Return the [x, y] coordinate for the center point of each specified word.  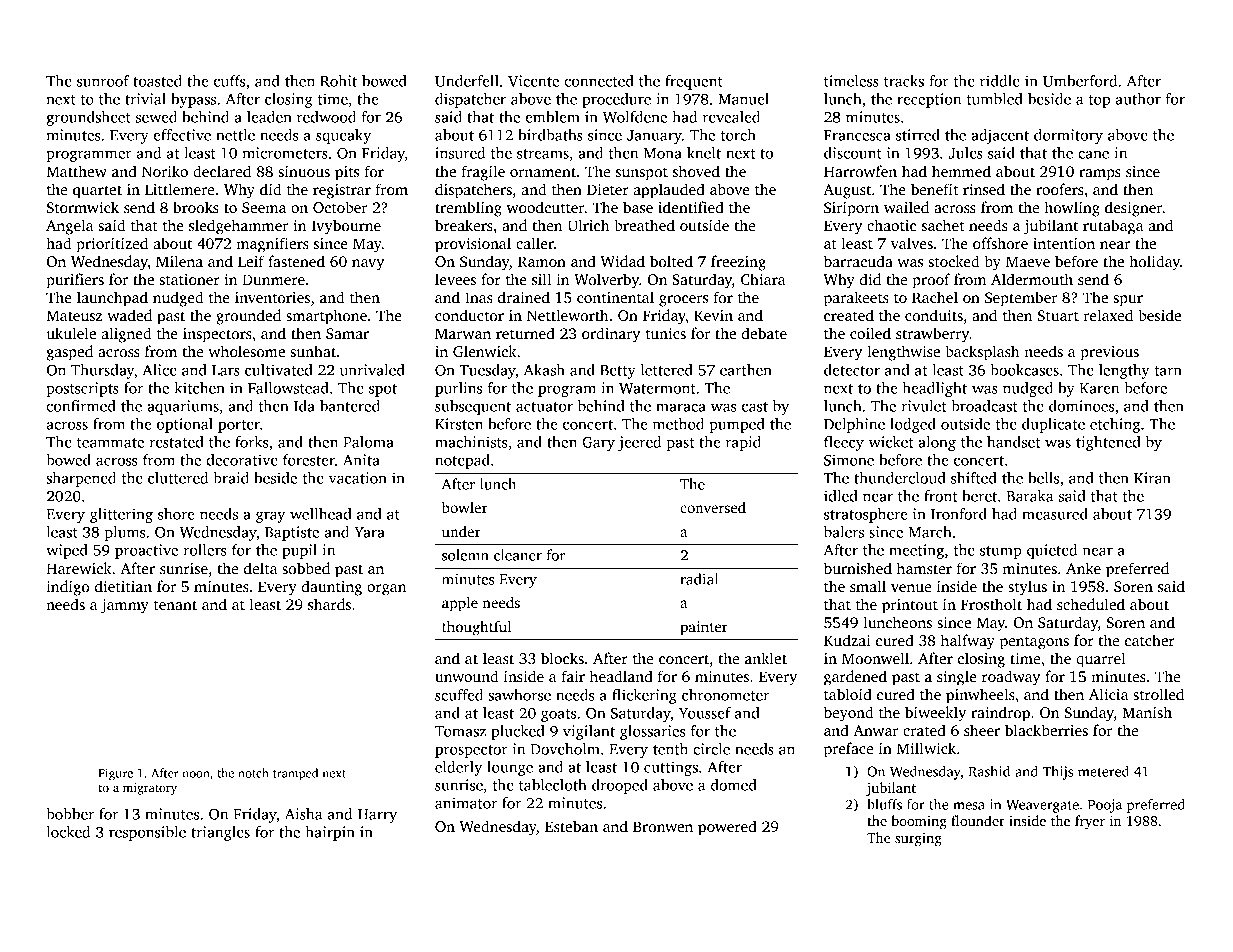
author [1138, 99]
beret [979, 496]
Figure [115, 774]
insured [460, 153]
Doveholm [565, 749]
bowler [465, 507]
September [1021, 299]
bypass [193, 100]
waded [129, 315]
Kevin [713, 315]
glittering [121, 515]
